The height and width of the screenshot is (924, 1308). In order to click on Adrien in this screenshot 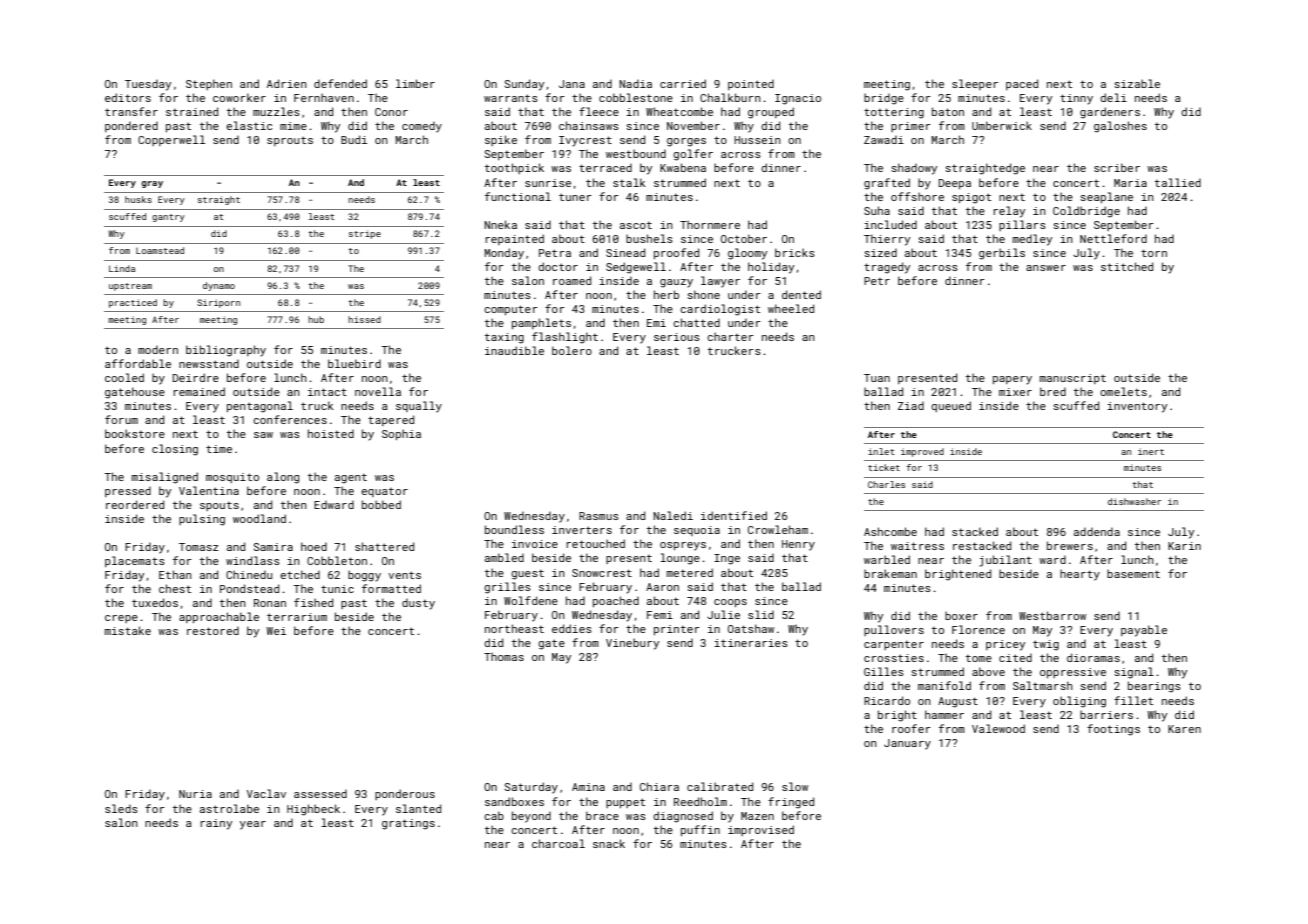, I will do `click(287, 83)`.
